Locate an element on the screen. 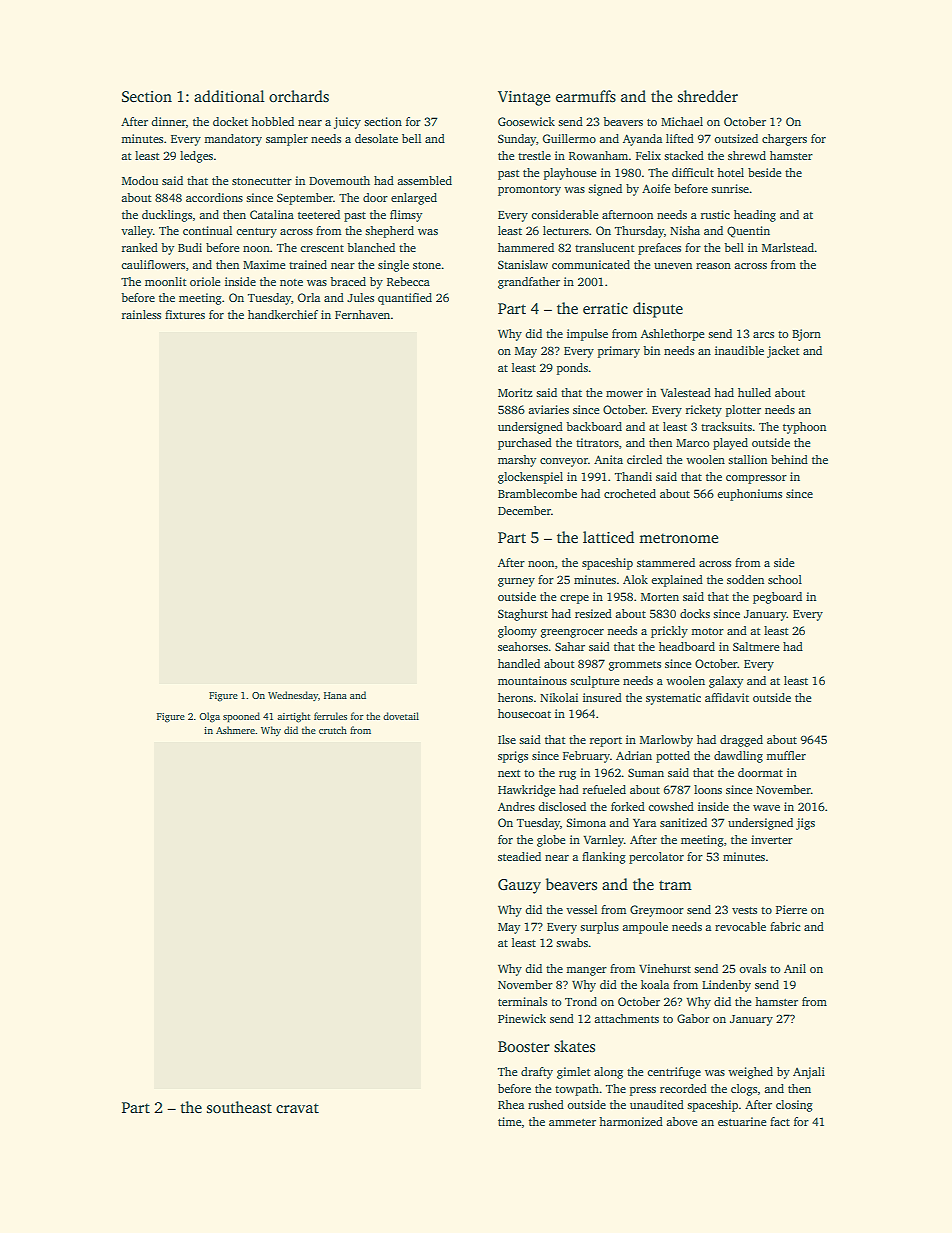 The height and width of the screenshot is (1233, 952). Moritz is located at coordinates (515, 392).
